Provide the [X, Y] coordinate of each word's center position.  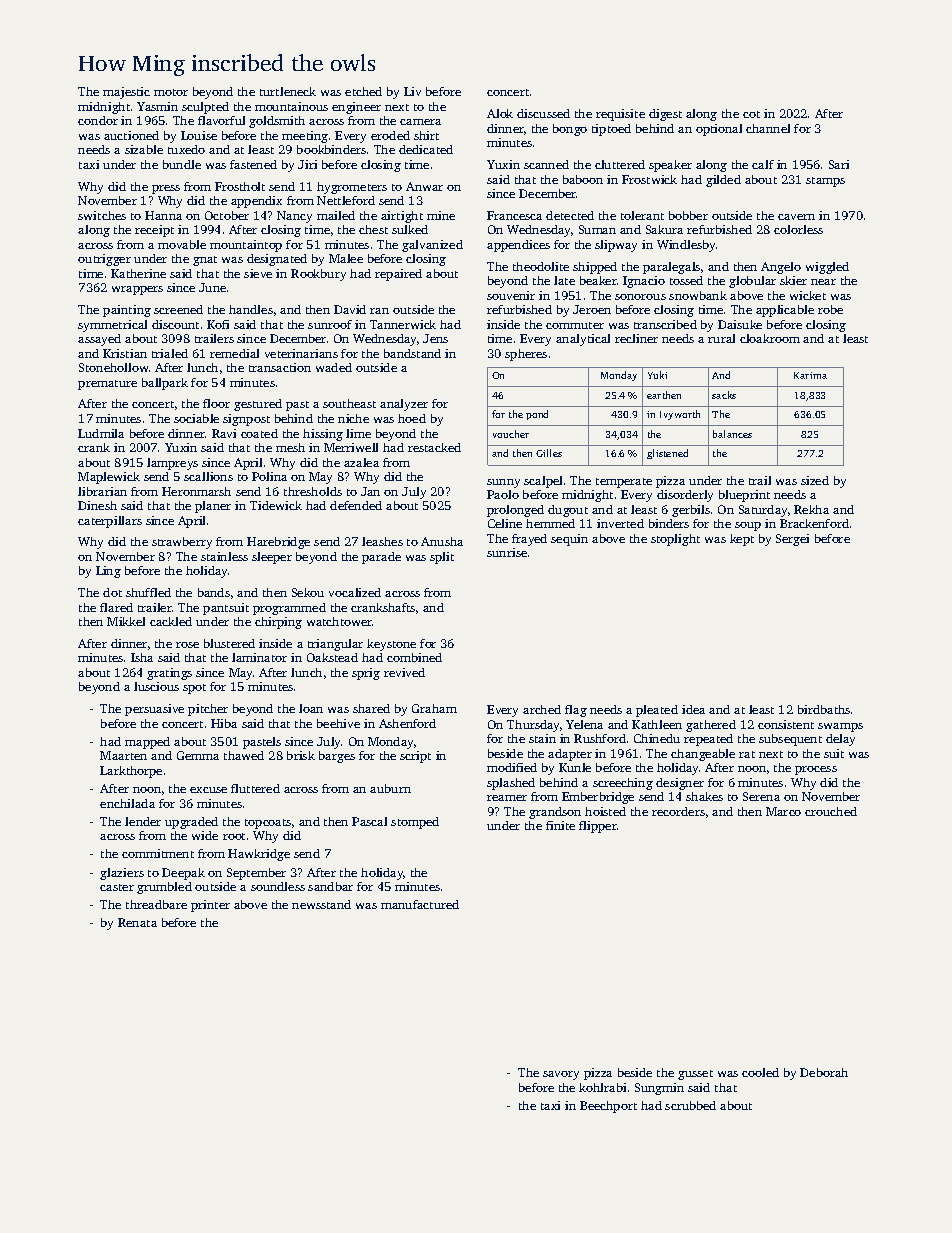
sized [815, 480]
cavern [796, 217]
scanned [546, 164]
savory [561, 1075]
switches [102, 215]
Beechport [608, 1107]
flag [576, 711]
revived [404, 672]
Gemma [198, 755]
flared [116, 607]
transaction [280, 367]
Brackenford [814, 523]
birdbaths [824, 709]
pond [537, 415]
